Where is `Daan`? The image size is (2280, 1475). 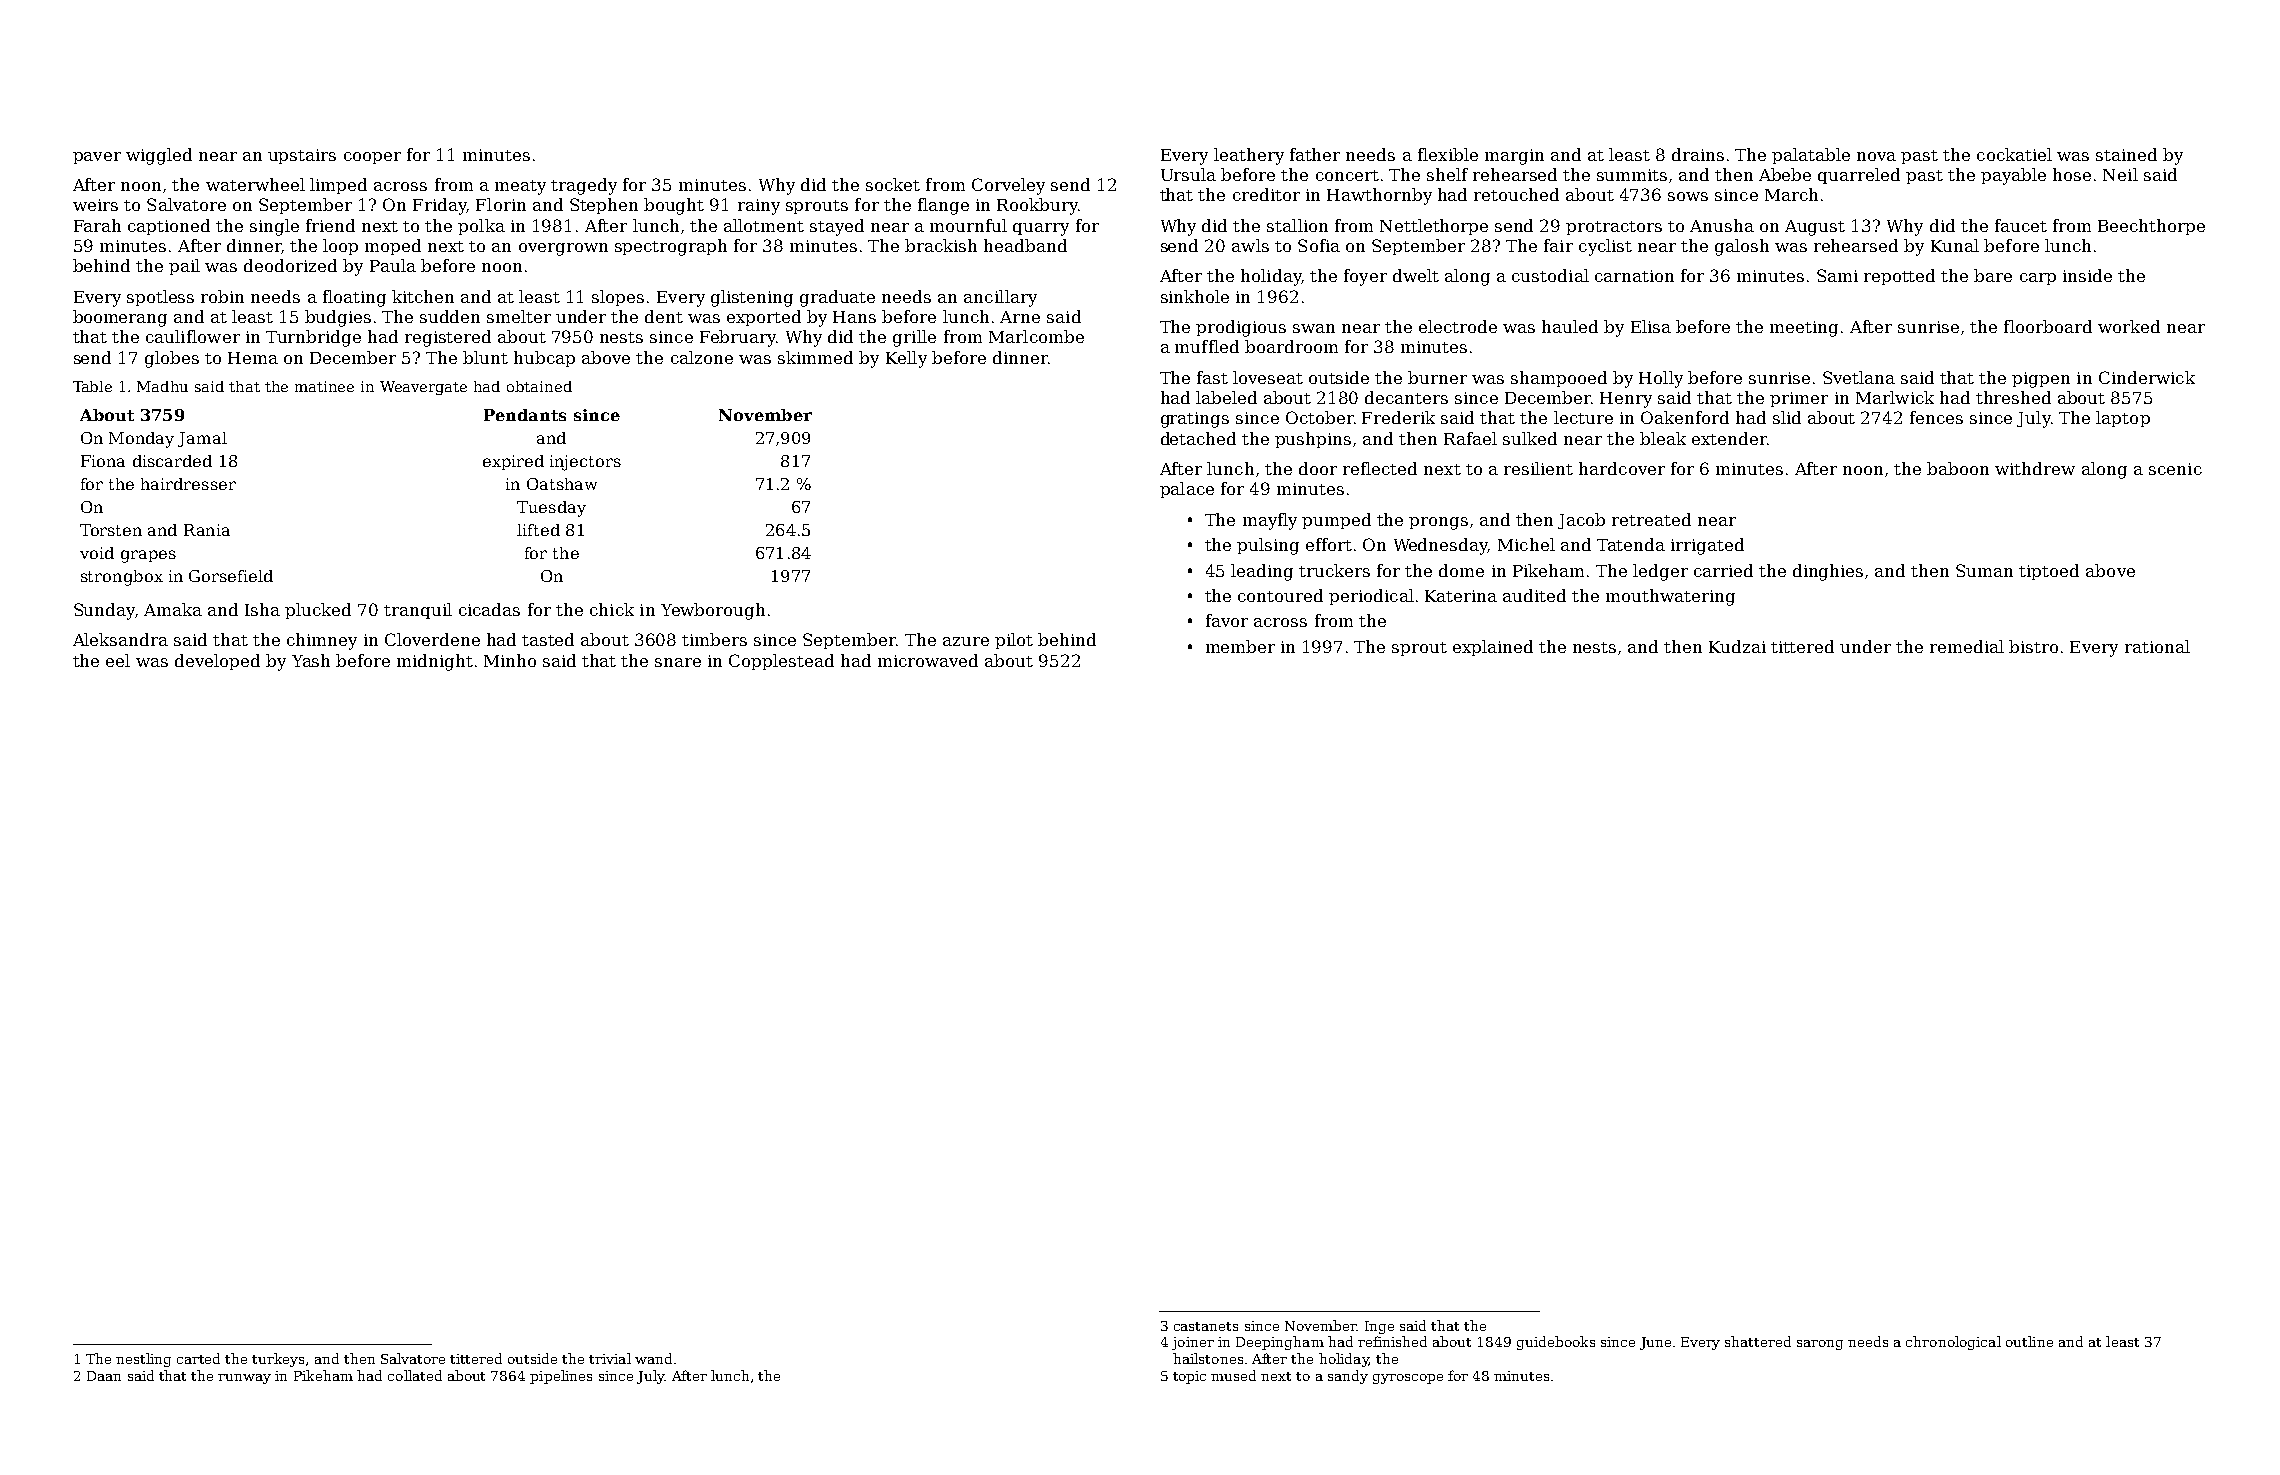 Daan is located at coordinates (104, 1376).
